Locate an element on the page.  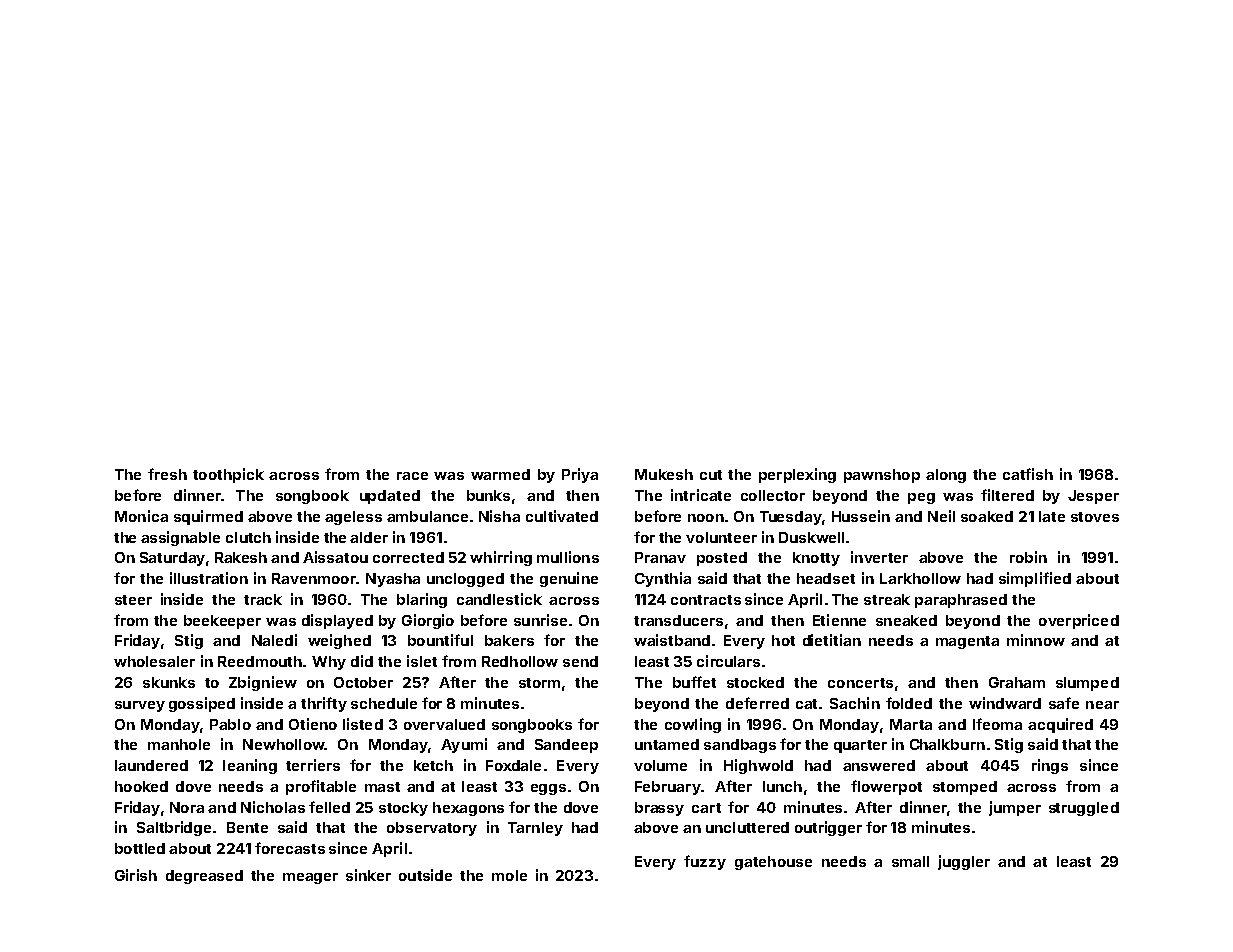
inverter is located at coordinates (879, 557).
